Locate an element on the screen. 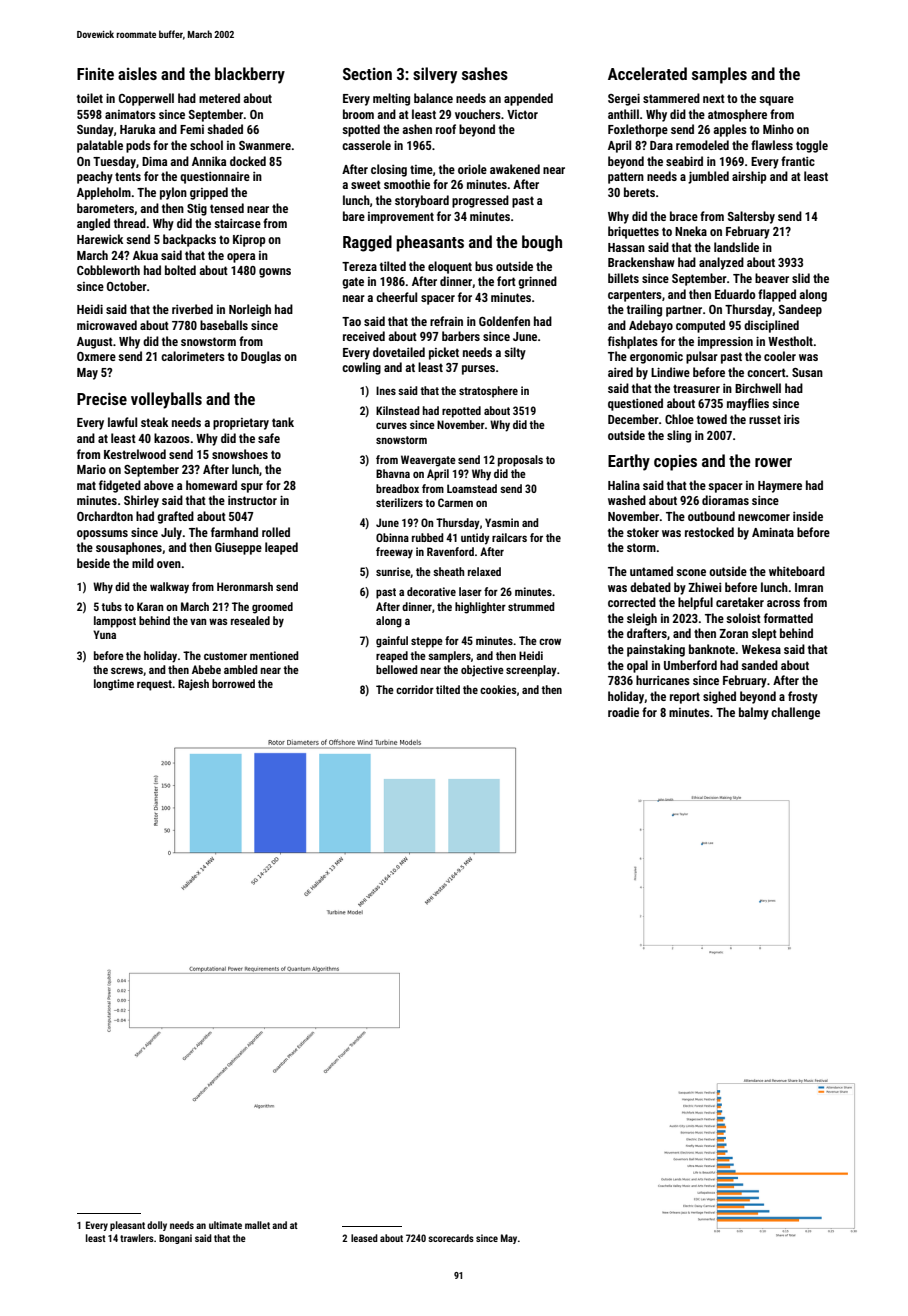 The height and width of the screenshot is (1316, 908). toilet is located at coordinates (90, 98).
